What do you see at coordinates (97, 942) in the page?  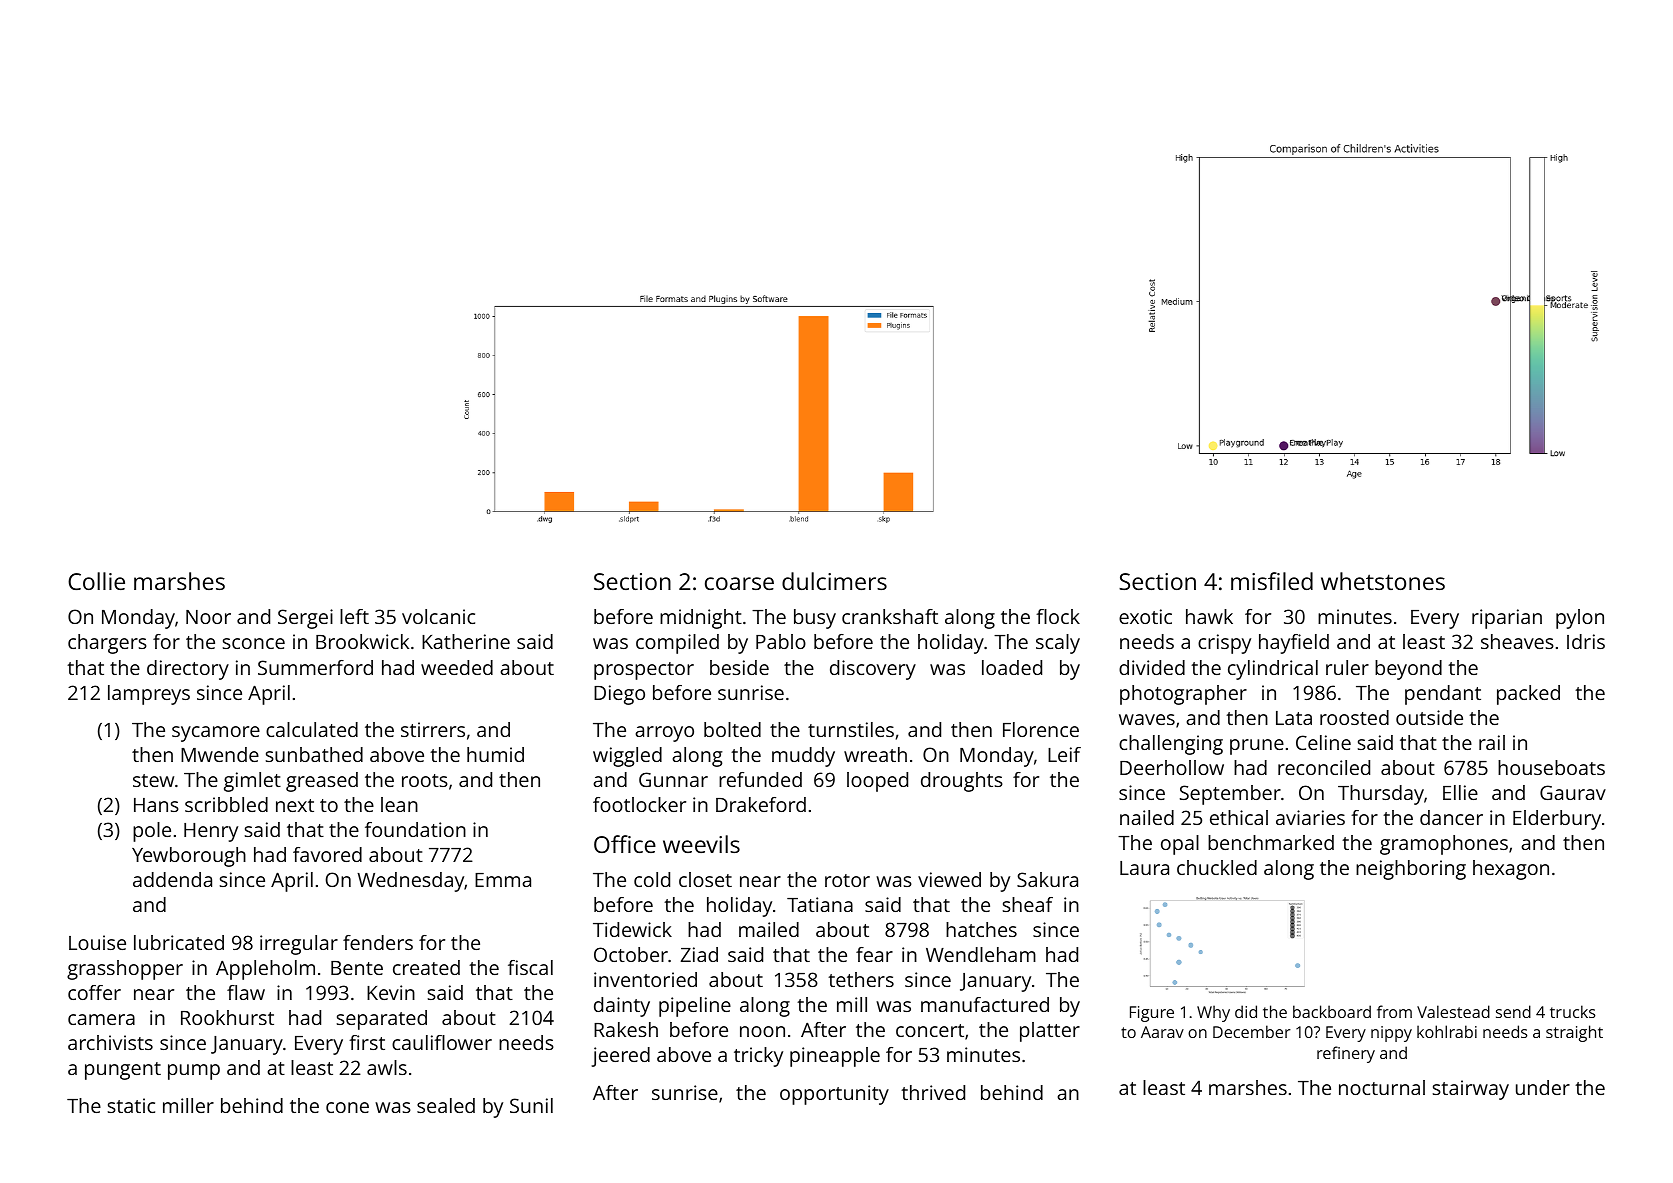 I see `Louise` at bounding box center [97, 942].
